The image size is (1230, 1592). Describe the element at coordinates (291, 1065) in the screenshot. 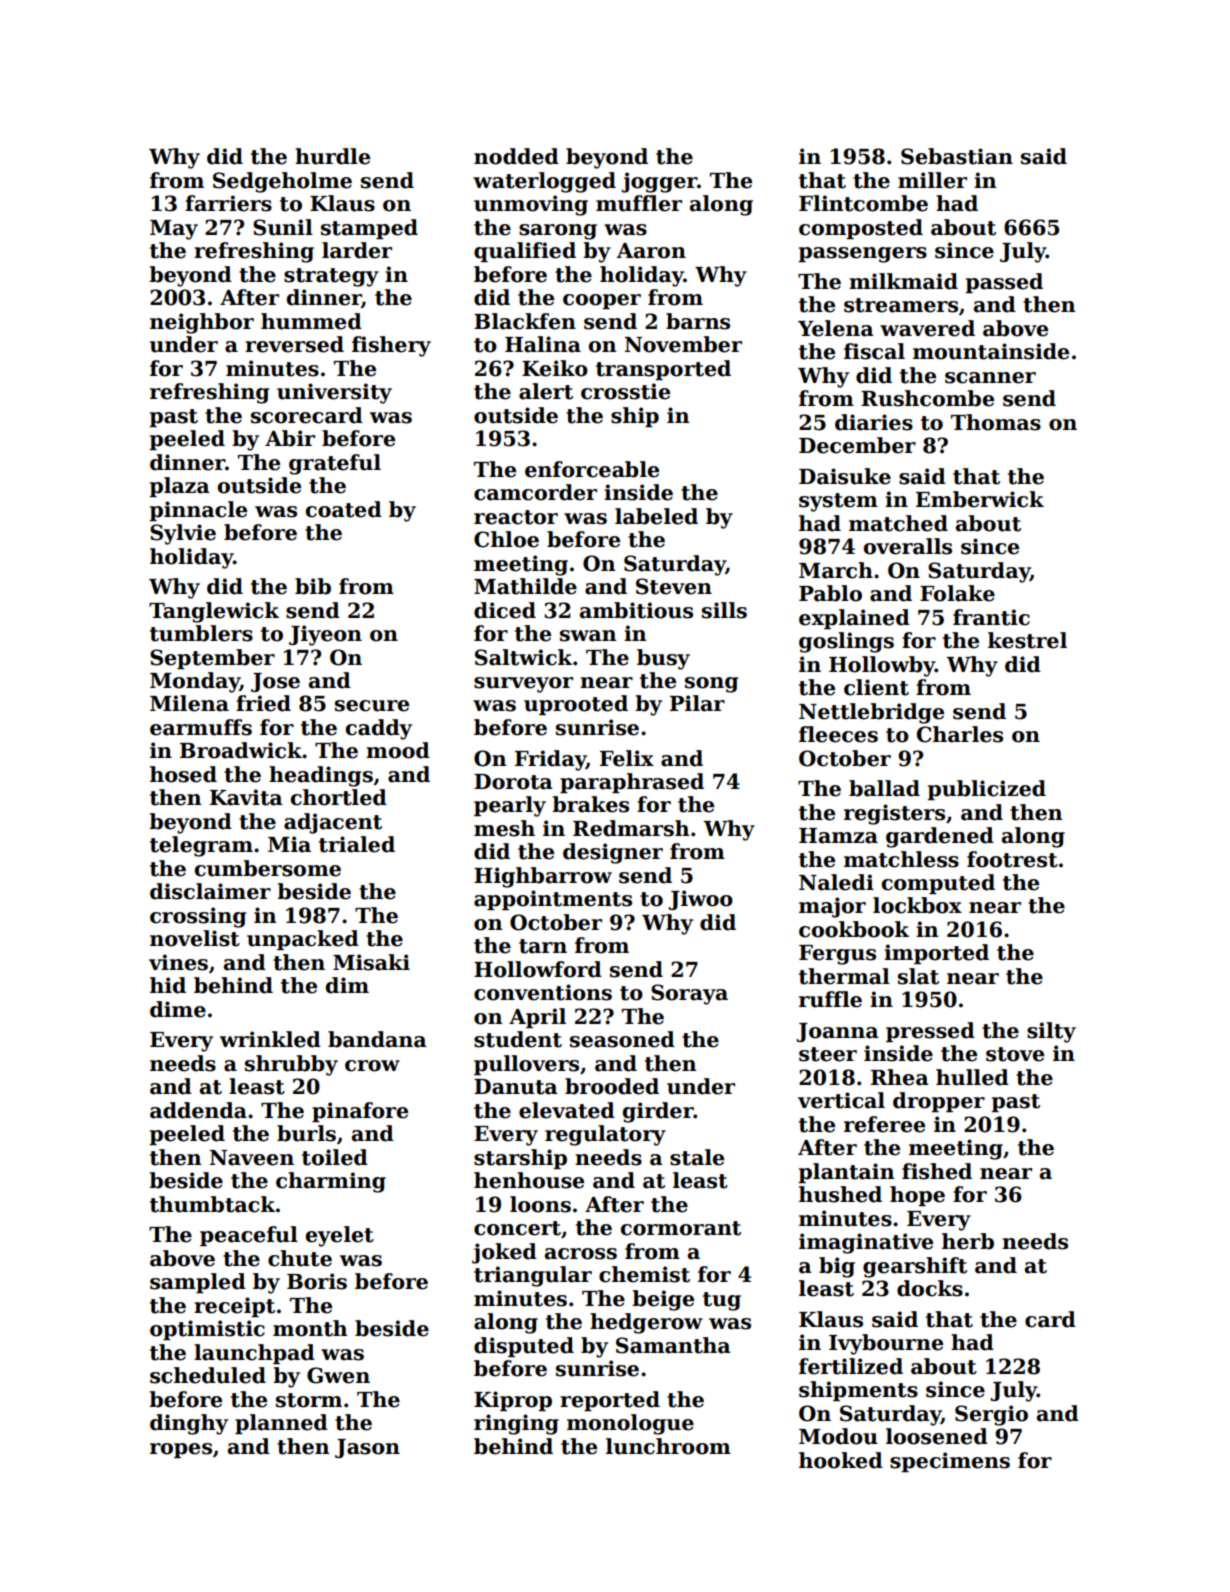

I see `shrubby` at that location.
